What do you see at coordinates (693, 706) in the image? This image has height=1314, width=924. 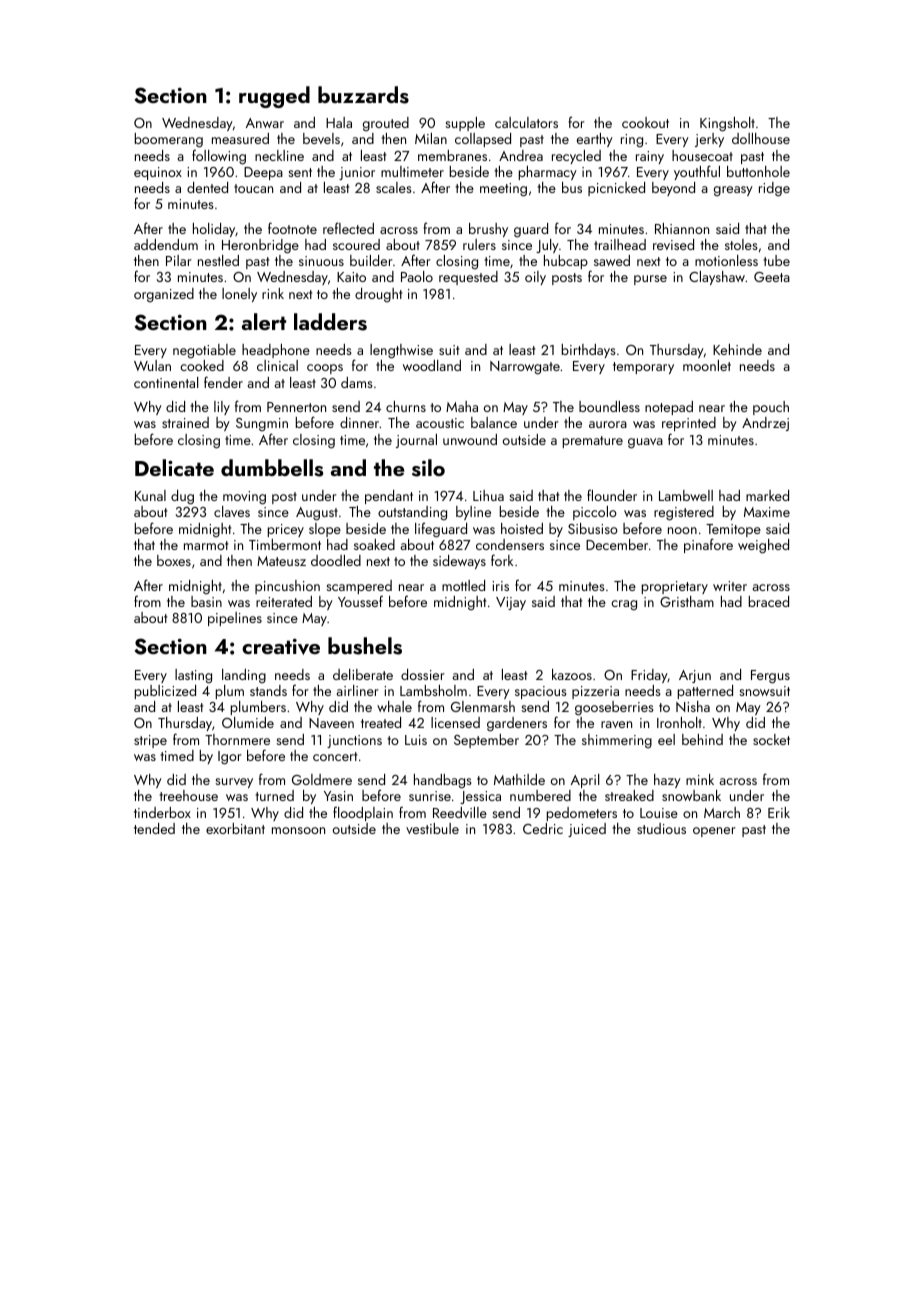 I see `Nisha` at bounding box center [693, 706].
